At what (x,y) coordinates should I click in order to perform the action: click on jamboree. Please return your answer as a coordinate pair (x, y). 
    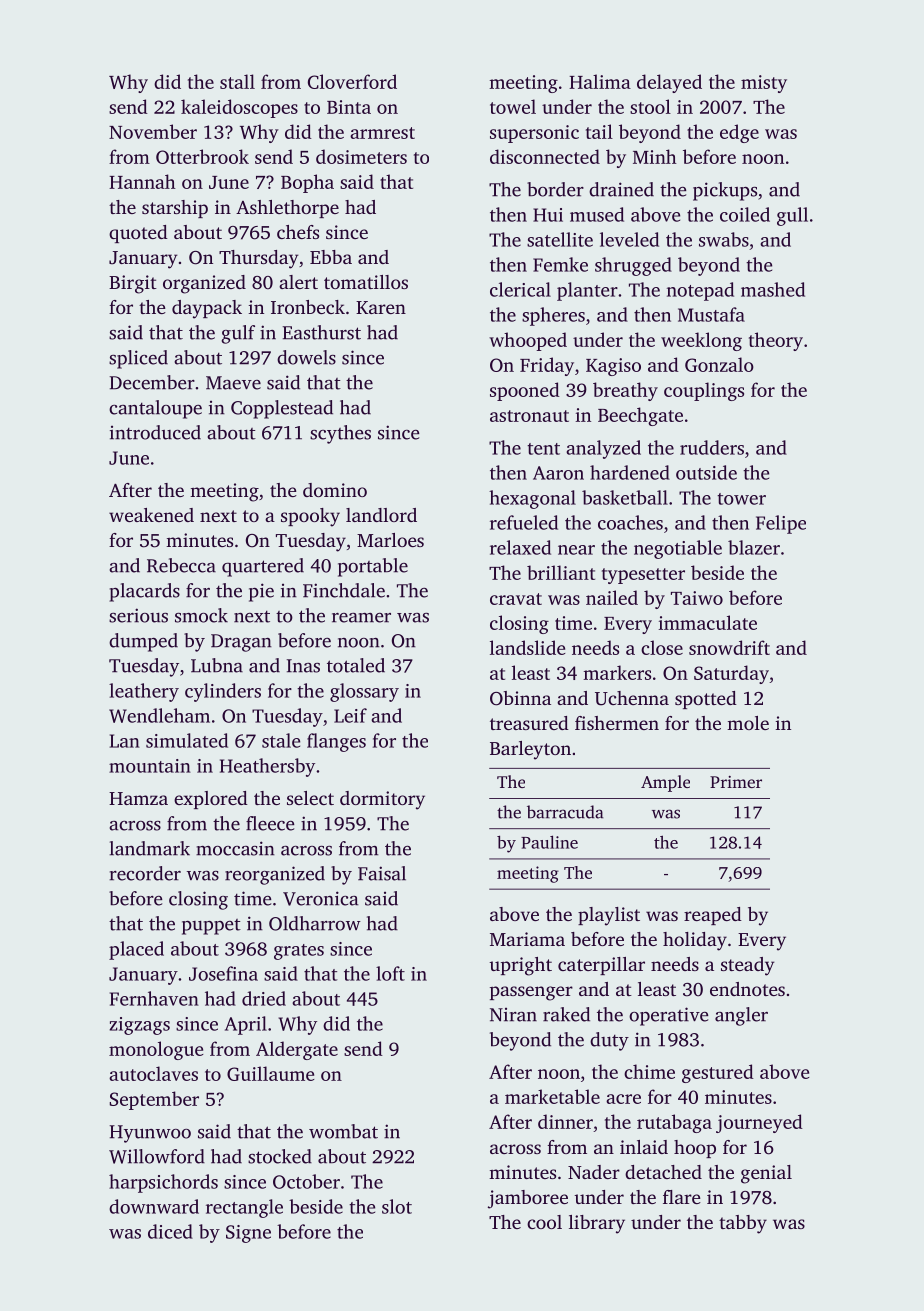
    Looking at the image, I should click on (528, 1199).
